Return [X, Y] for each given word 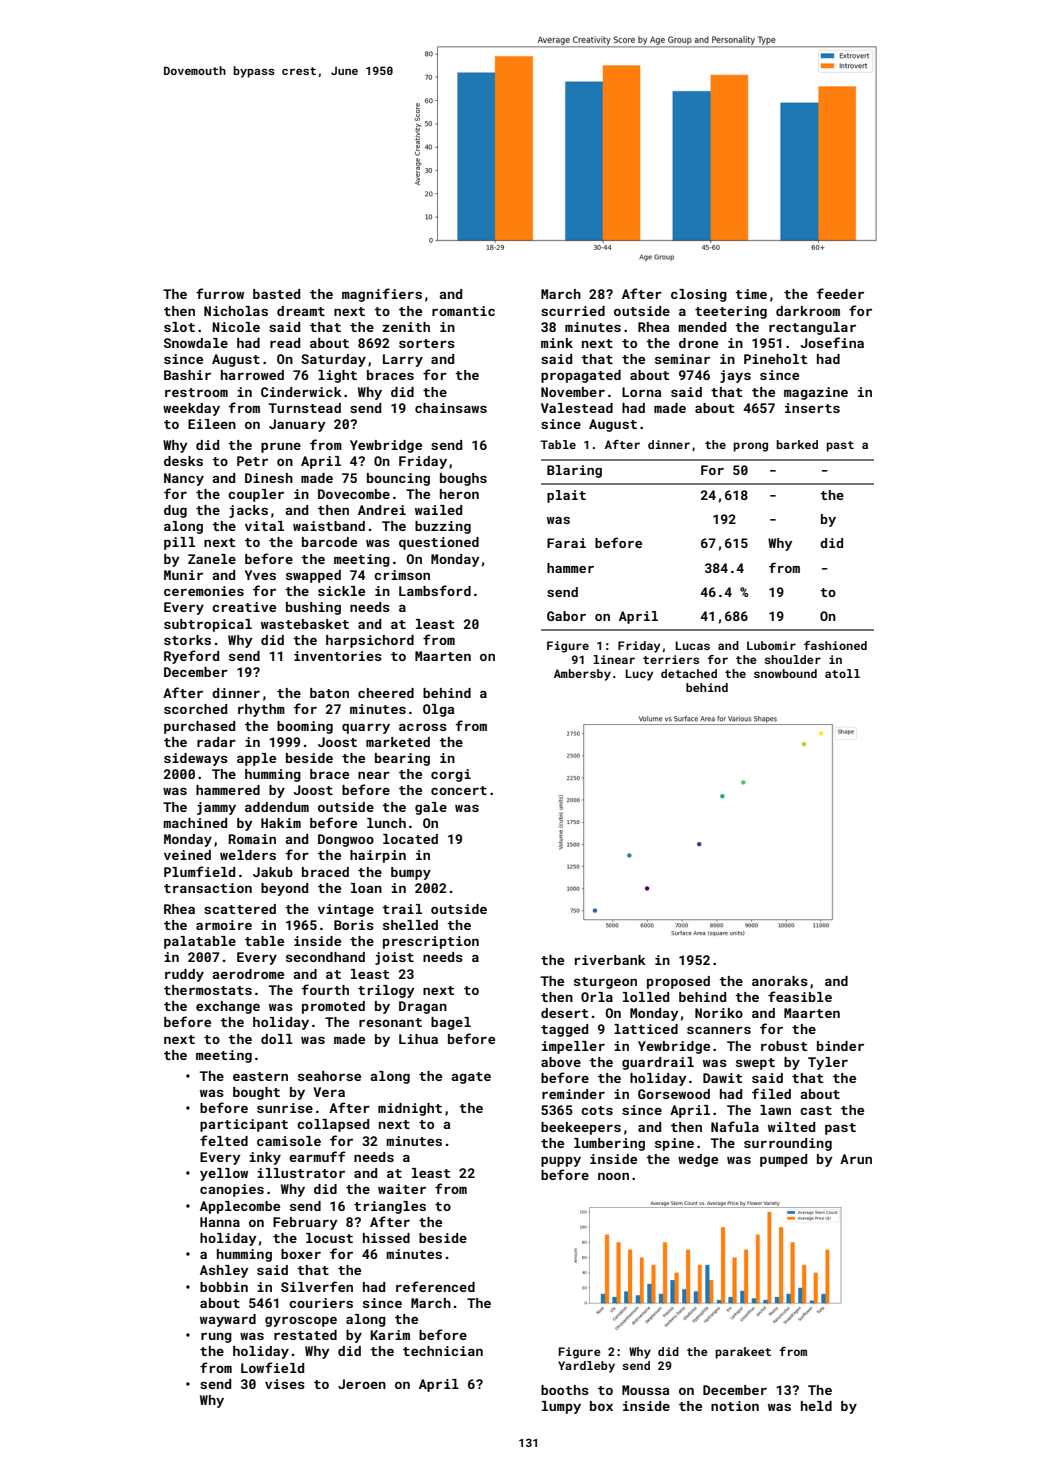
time [751, 294]
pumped [783, 1160]
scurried [573, 311]
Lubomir [771, 645]
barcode [329, 542]
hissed [386, 1238]
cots [597, 1110]
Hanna [220, 1222]
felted [224, 1140]
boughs [463, 479]
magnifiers [382, 295]
